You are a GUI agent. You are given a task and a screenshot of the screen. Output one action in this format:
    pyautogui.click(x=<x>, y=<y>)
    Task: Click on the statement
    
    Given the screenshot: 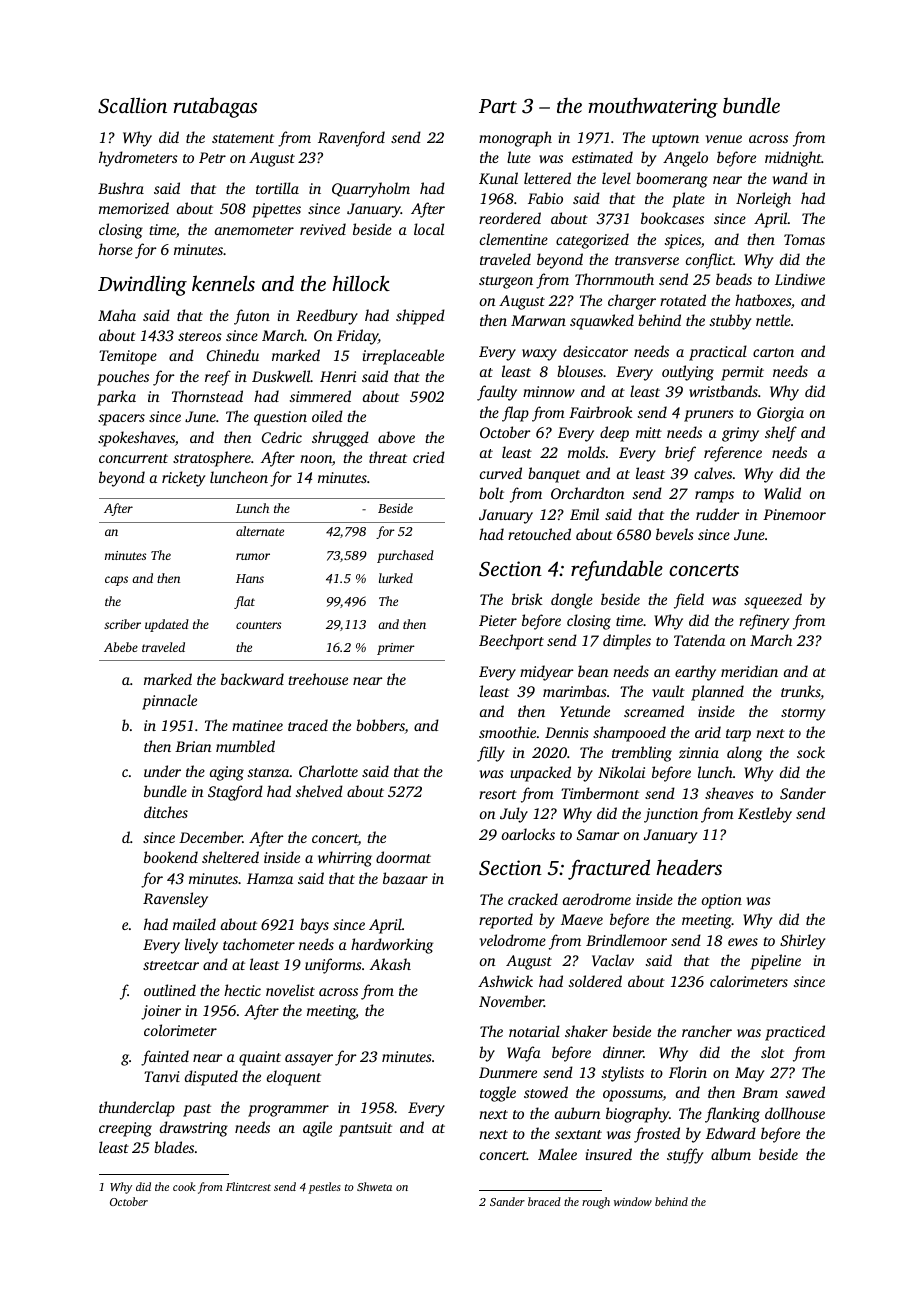 What is the action you would take?
    pyautogui.click(x=243, y=138)
